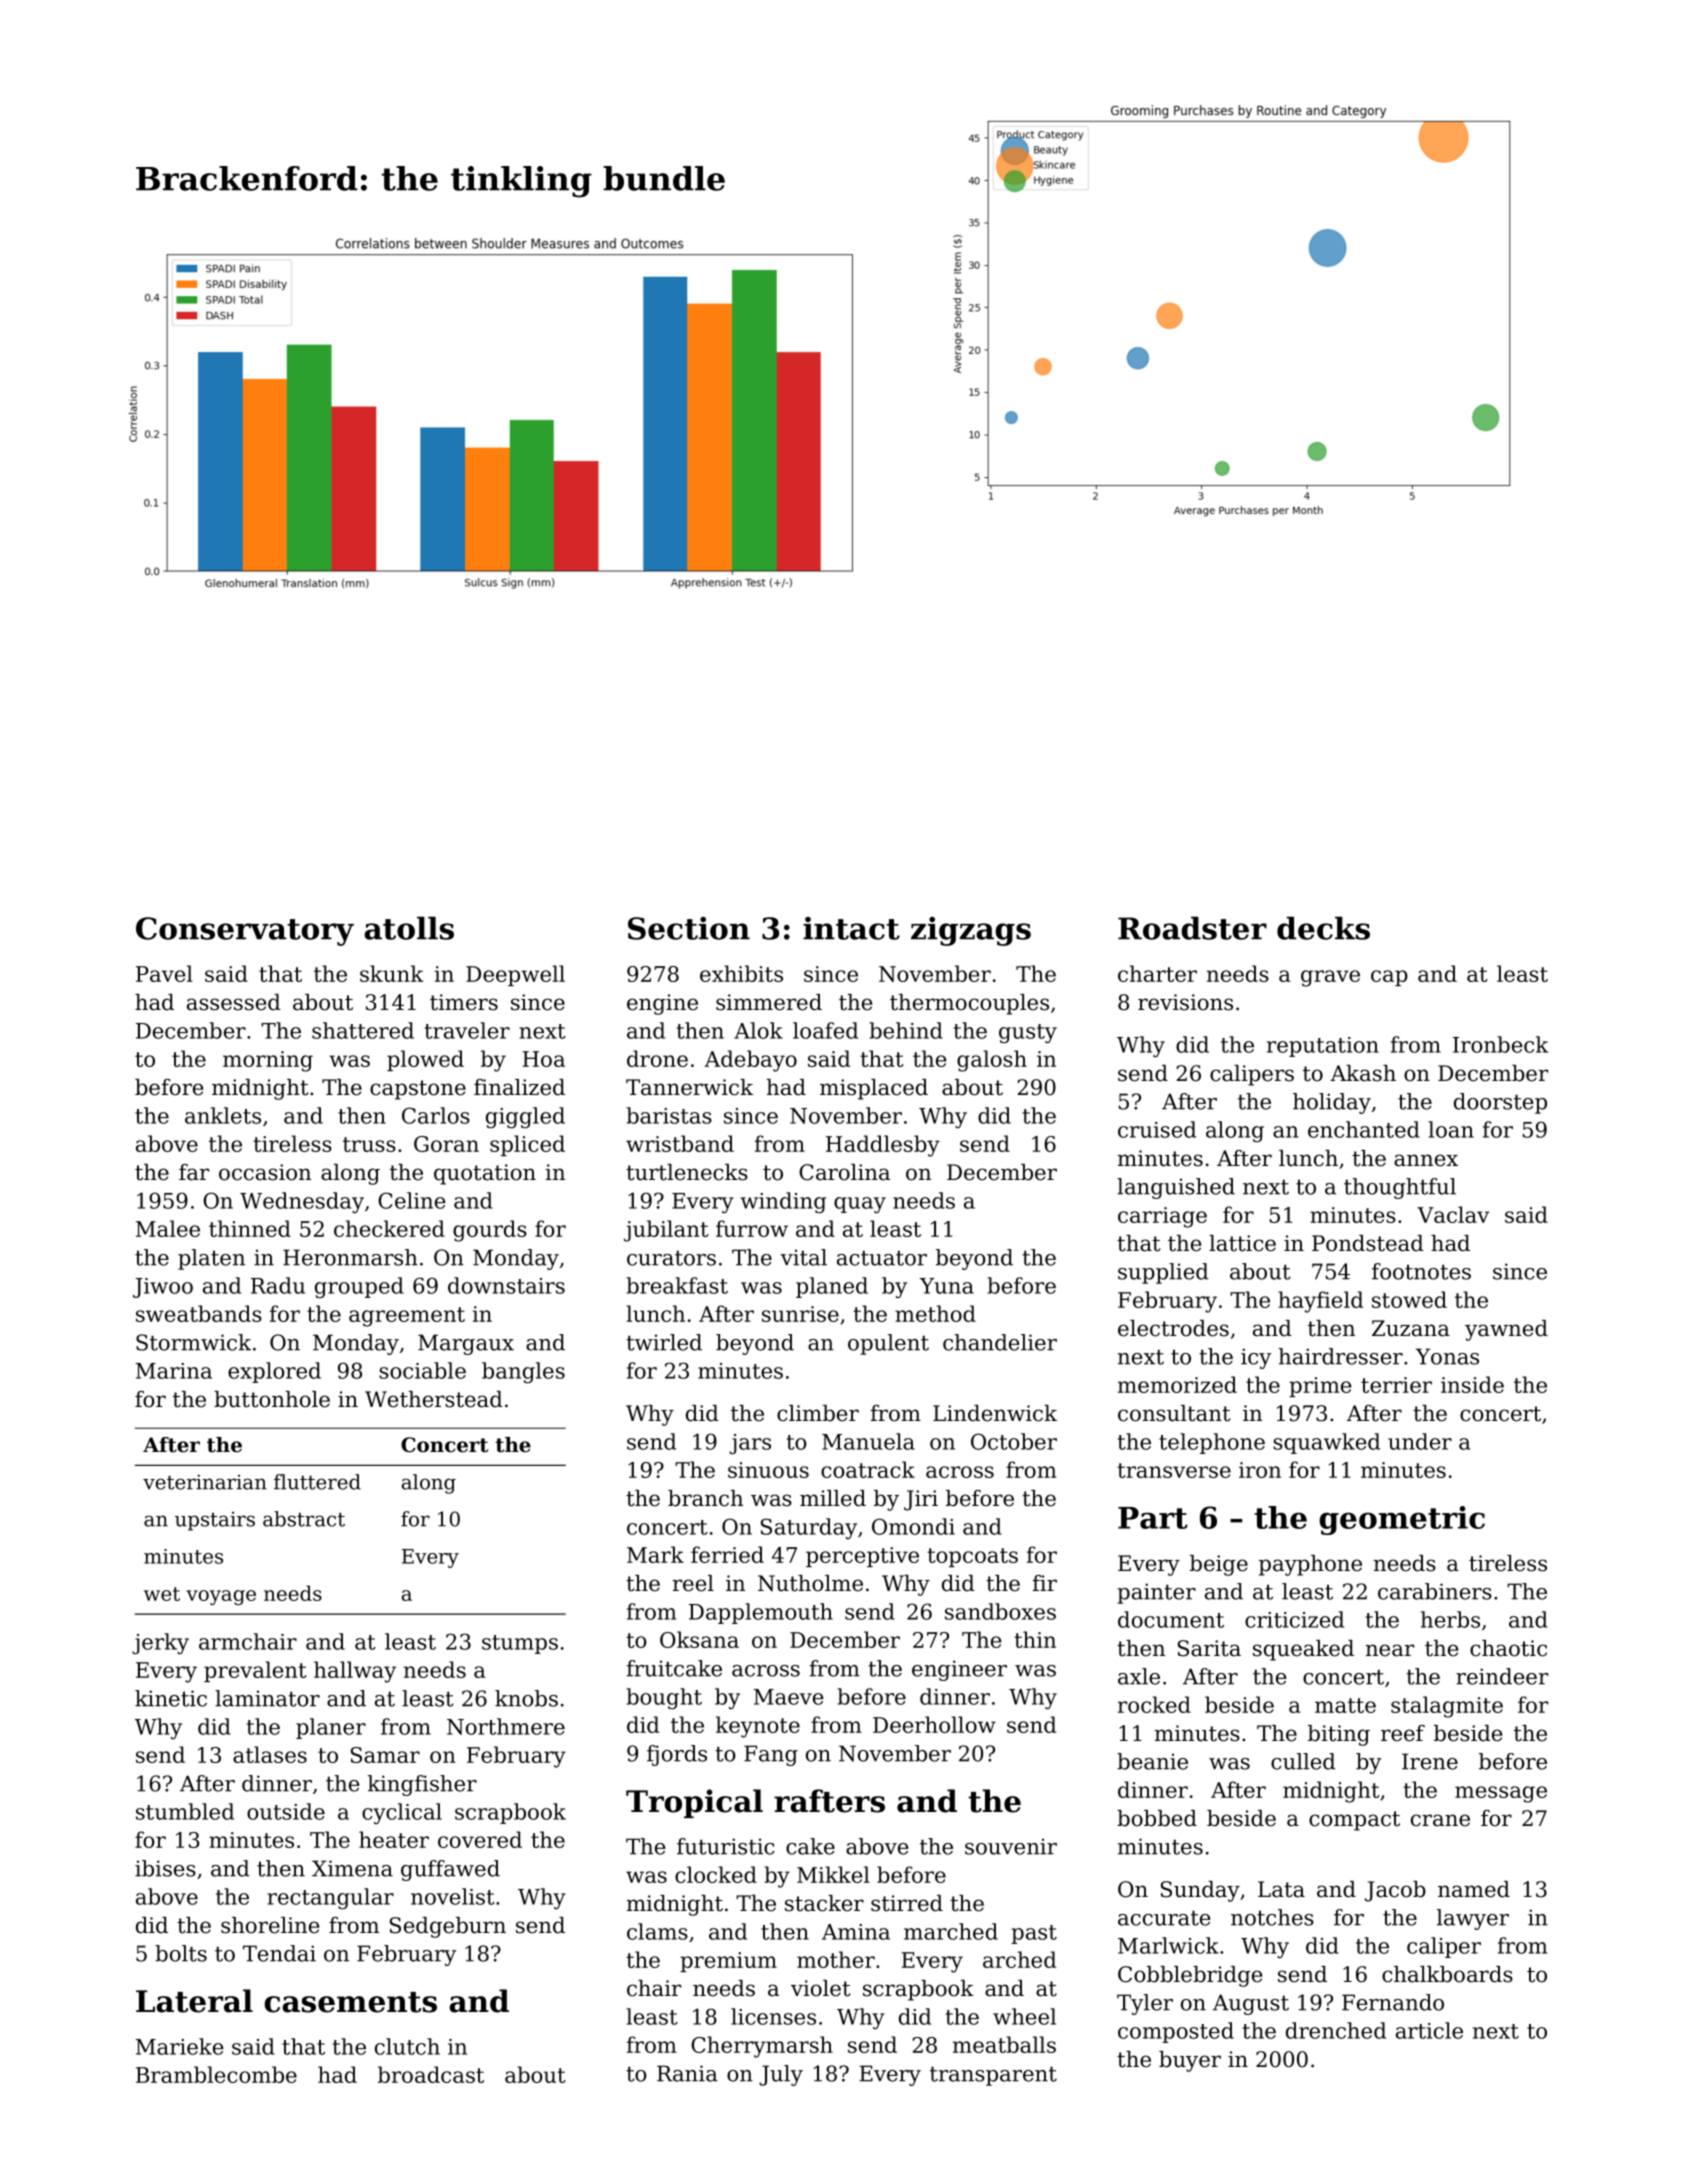 The height and width of the document is (2178, 1683). Describe the element at coordinates (687, 1172) in the document. I see `turtlenecks` at that location.
